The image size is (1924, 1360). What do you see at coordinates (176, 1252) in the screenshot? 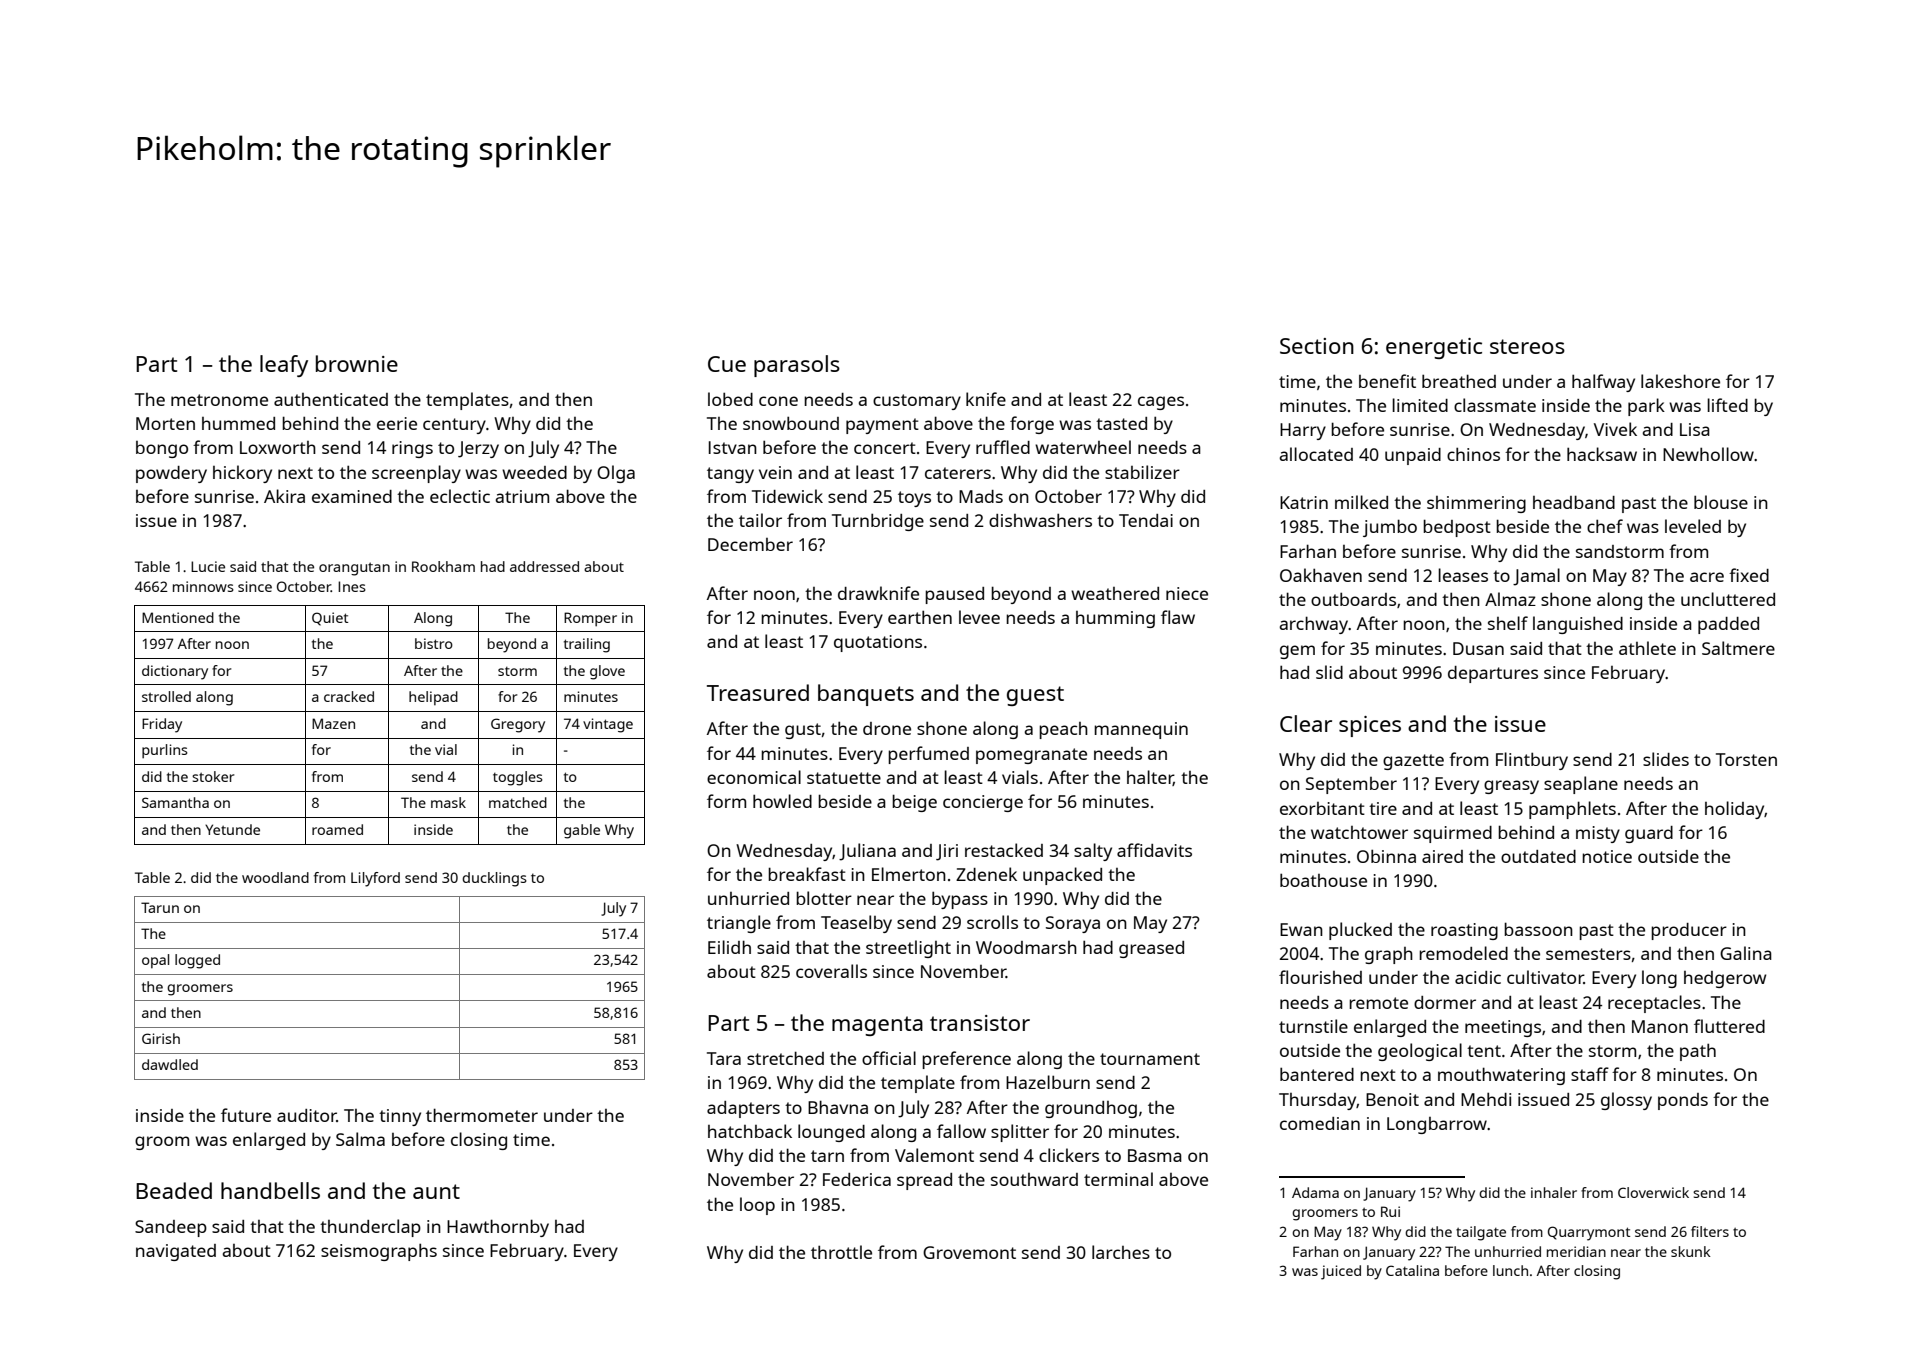
I see `navigated` at bounding box center [176, 1252].
